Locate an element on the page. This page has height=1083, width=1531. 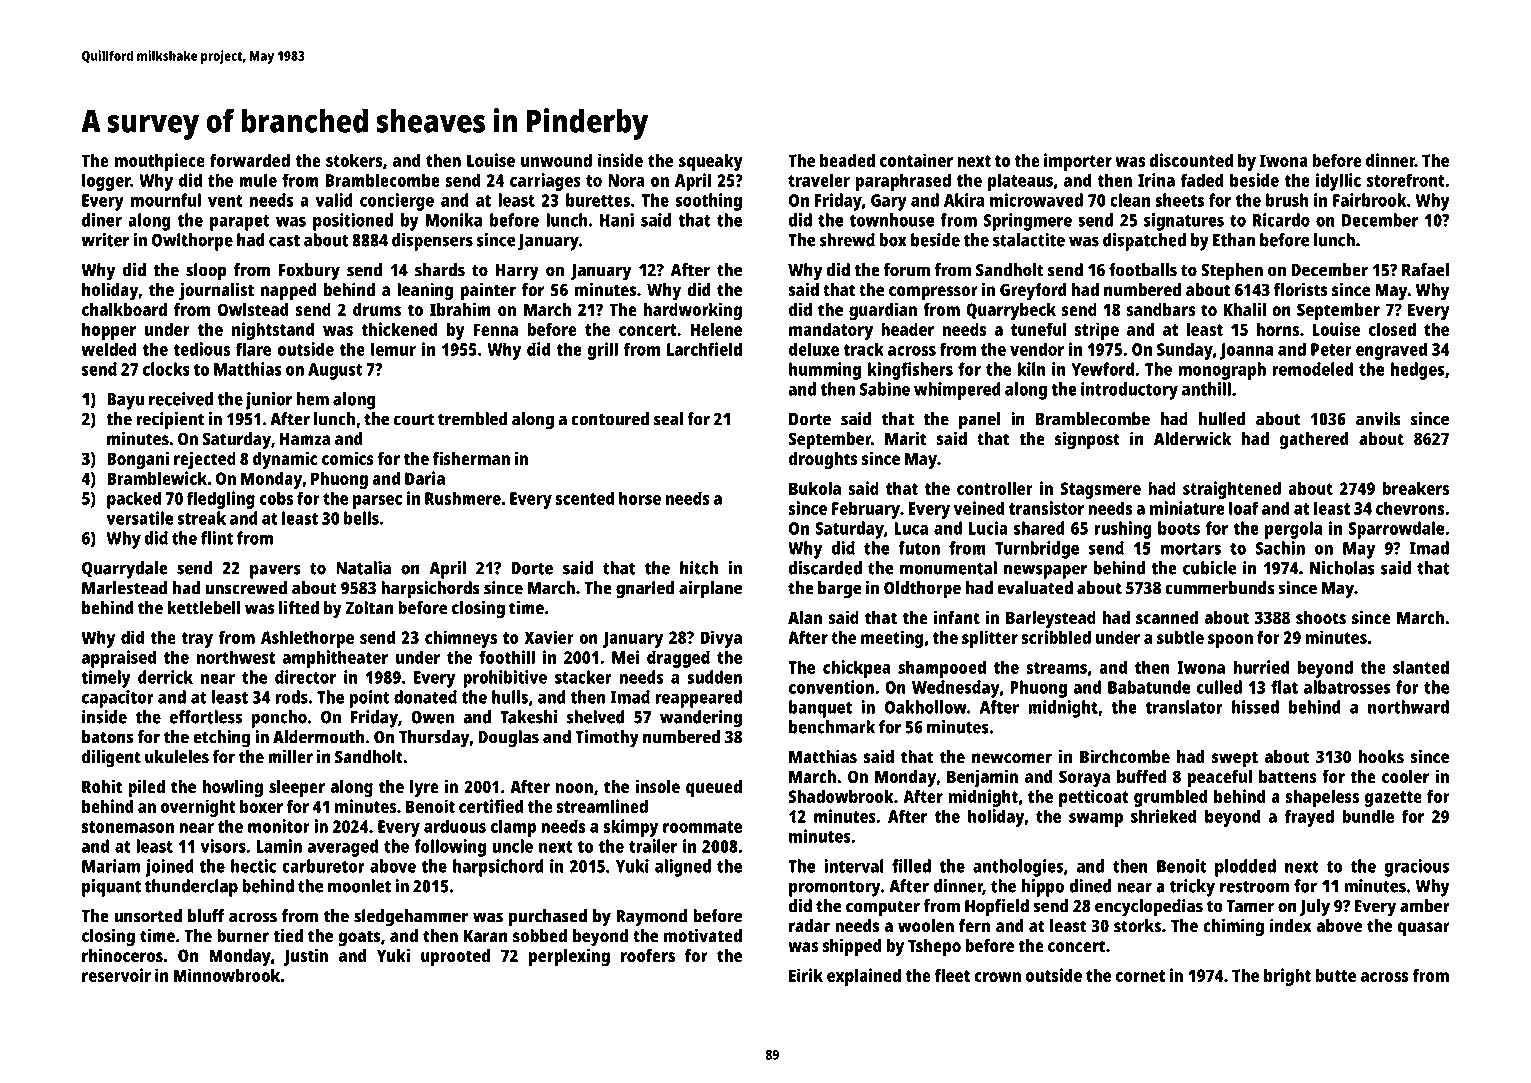
versatile is located at coordinates (140, 518).
